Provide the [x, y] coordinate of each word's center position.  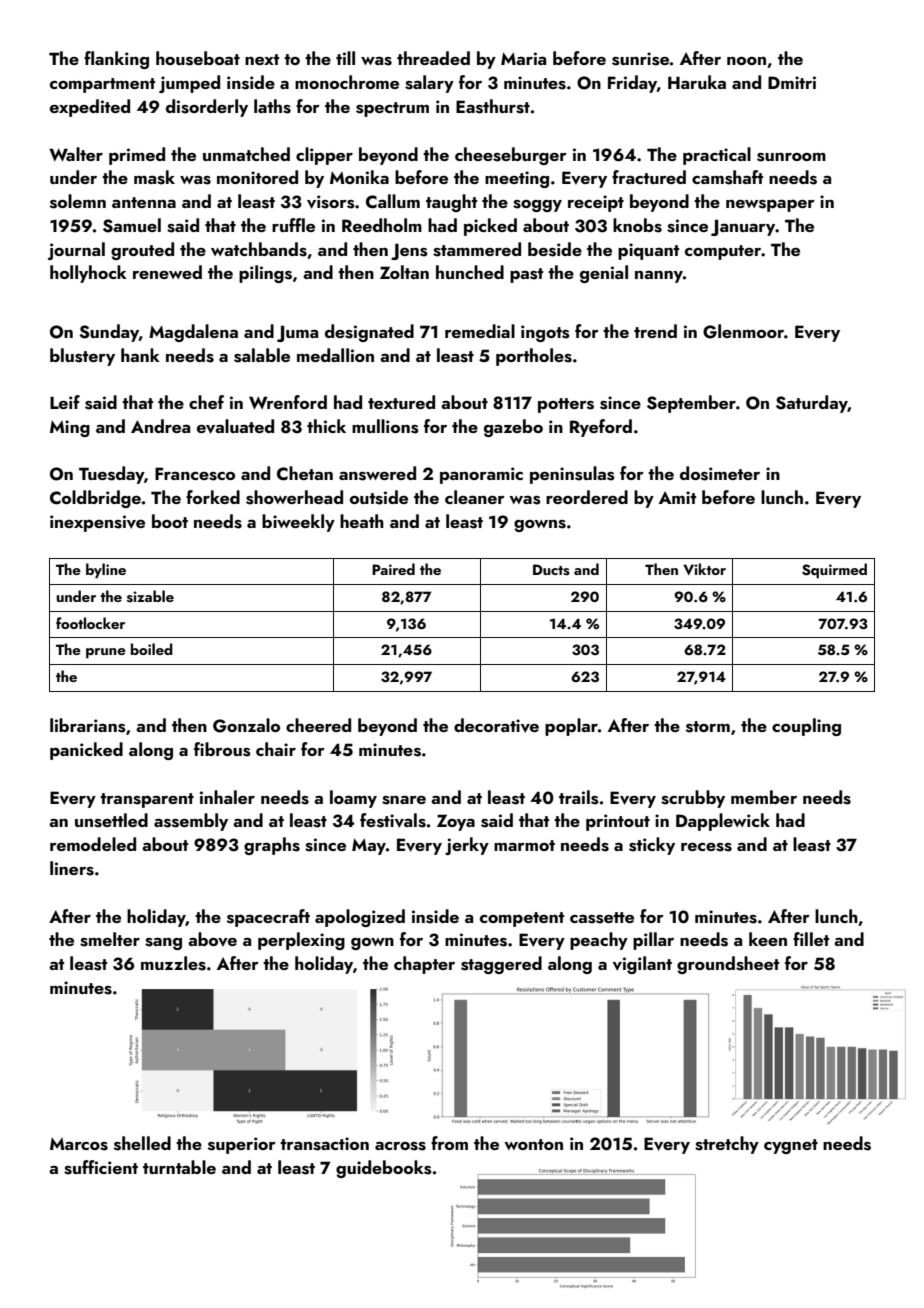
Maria [523, 58]
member [764, 797]
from [449, 1143]
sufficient [101, 1167]
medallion [335, 355]
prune [106, 653]
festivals [393, 820]
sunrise [640, 59]
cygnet [791, 1146]
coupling [806, 727]
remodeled [93, 844]
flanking [116, 60]
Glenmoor [743, 331]
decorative [496, 725]
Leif [65, 402]
